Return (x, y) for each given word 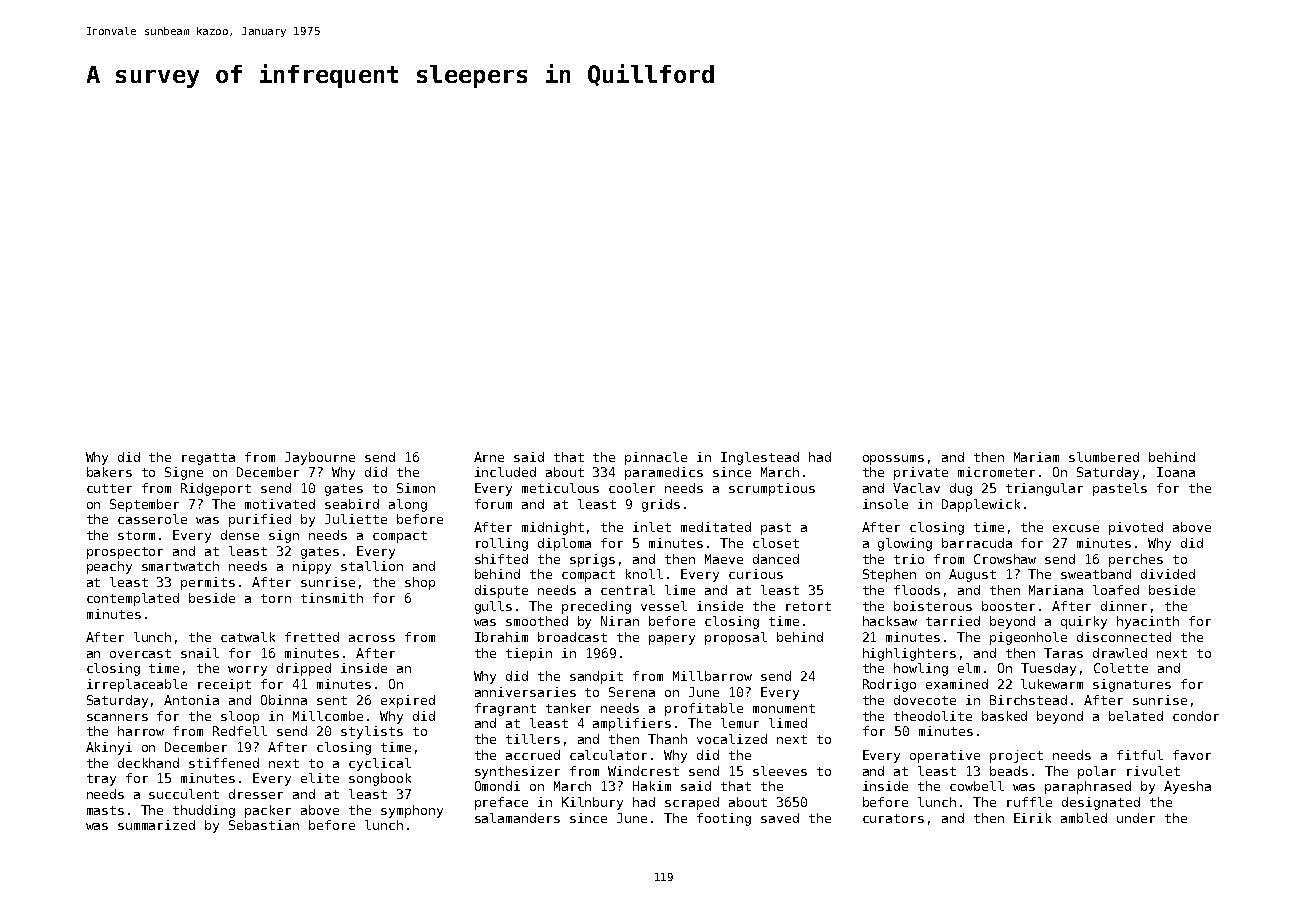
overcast (140, 653)
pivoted (1136, 528)
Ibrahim (501, 637)
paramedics (664, 473)
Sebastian (264, 825)
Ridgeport (216, 489)
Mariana (1056, 590)
